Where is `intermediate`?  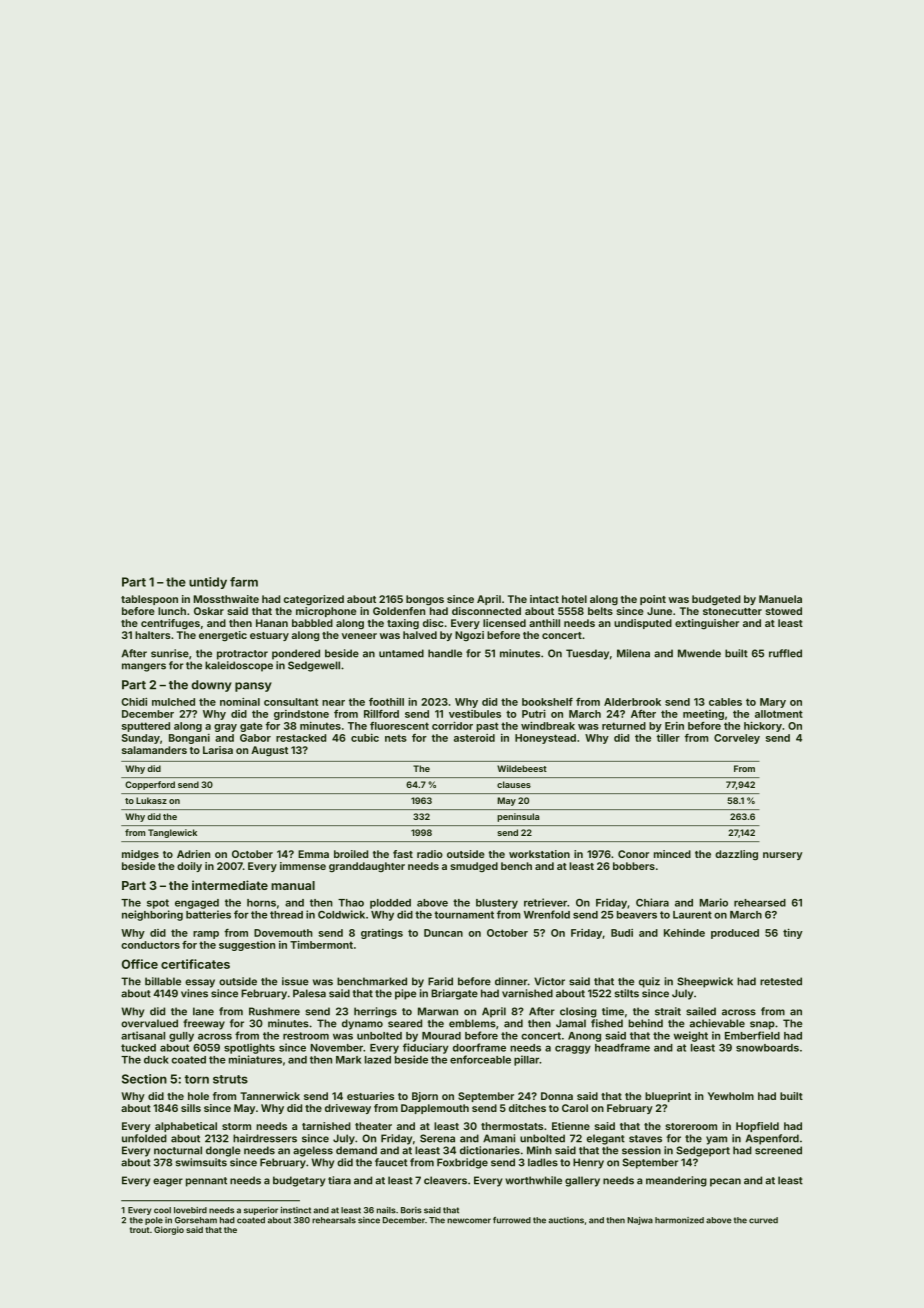 intermediate is located at coordinates (230, 885).
